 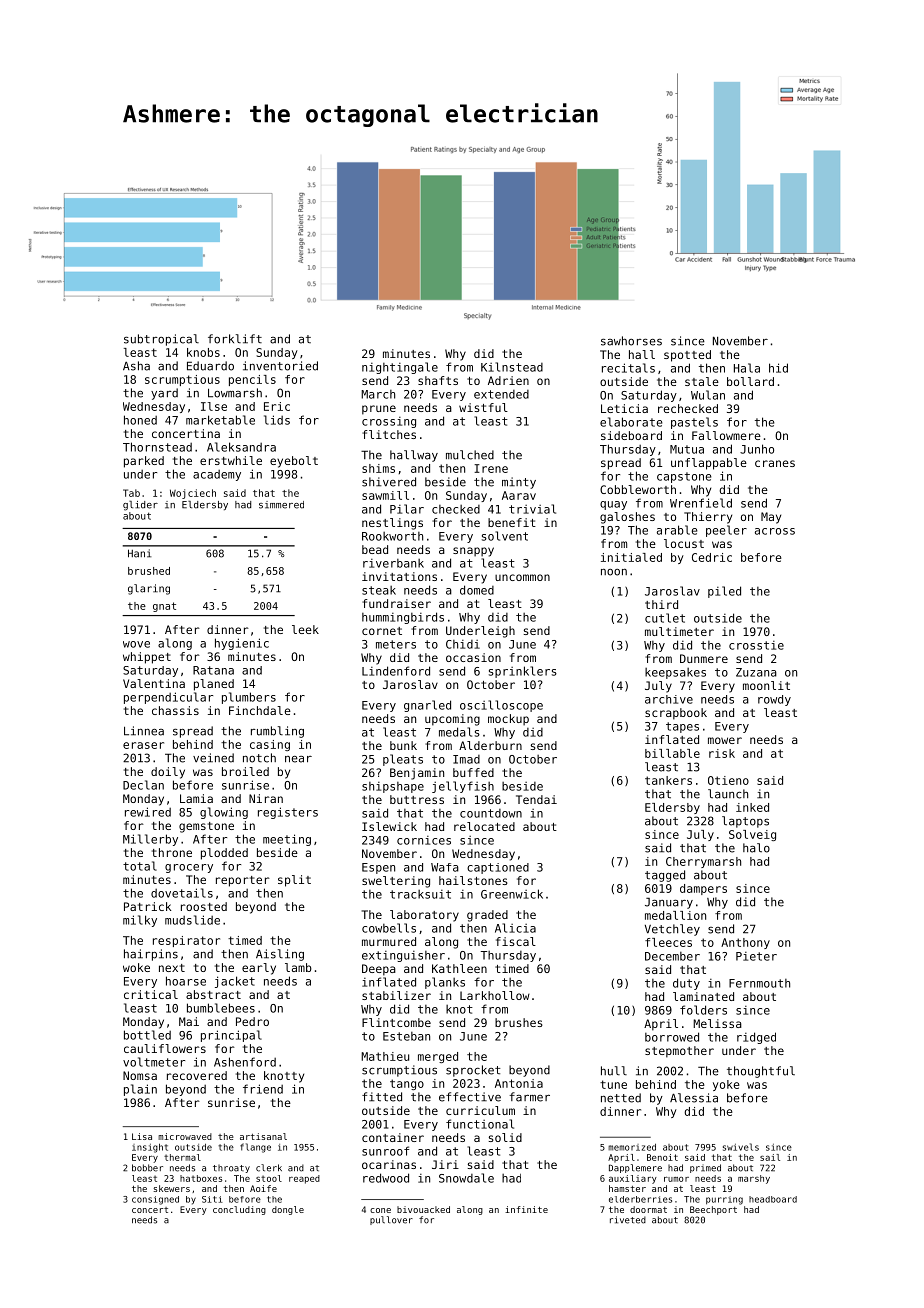 What do you see at coordinates (400, 368) in the screenshot?
I see `nightingale` at bounding box center [400, 368].
